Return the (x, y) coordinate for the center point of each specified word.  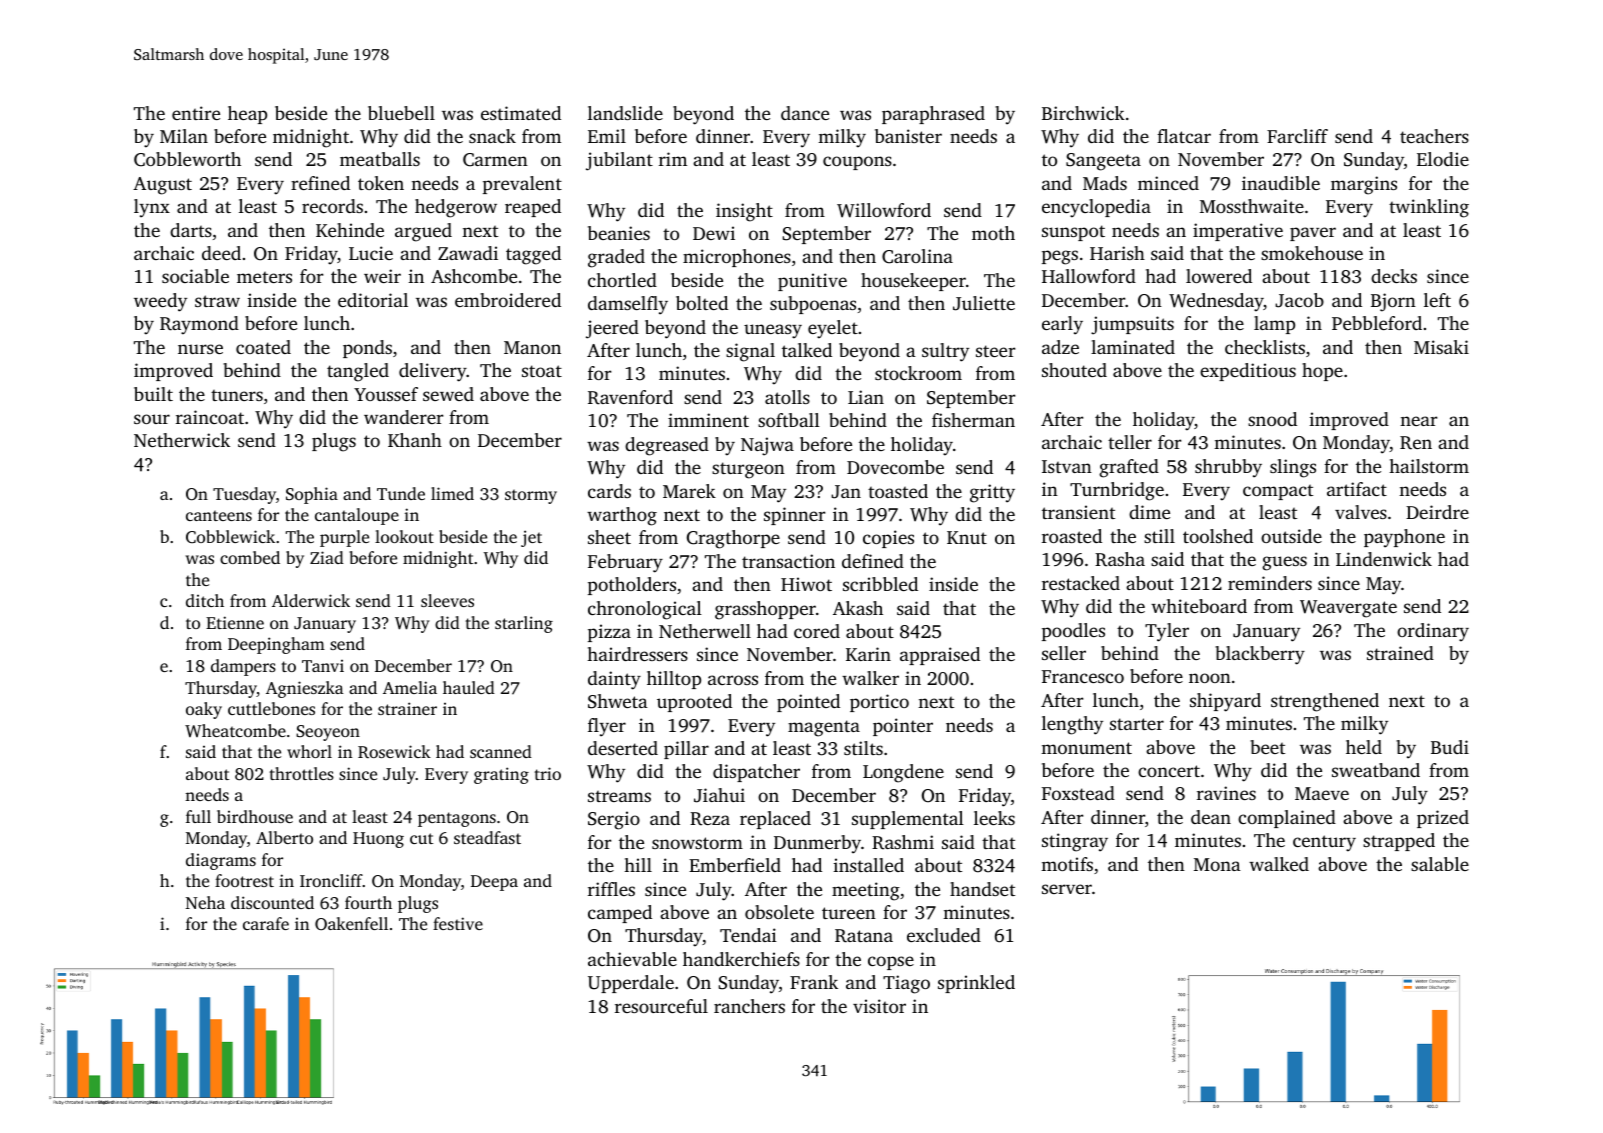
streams (619, 796)
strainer (407, 708)
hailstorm (1429, 466)
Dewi (714, 233)
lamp (1274, 325)
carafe (266, 923)
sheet (609, 537)
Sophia (312, 495)
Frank (814, 982)
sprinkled (976, 984)
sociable (195, 276)
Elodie (1443, 159)
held (1364, 747)
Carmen (495, 160)
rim (673, 159)
